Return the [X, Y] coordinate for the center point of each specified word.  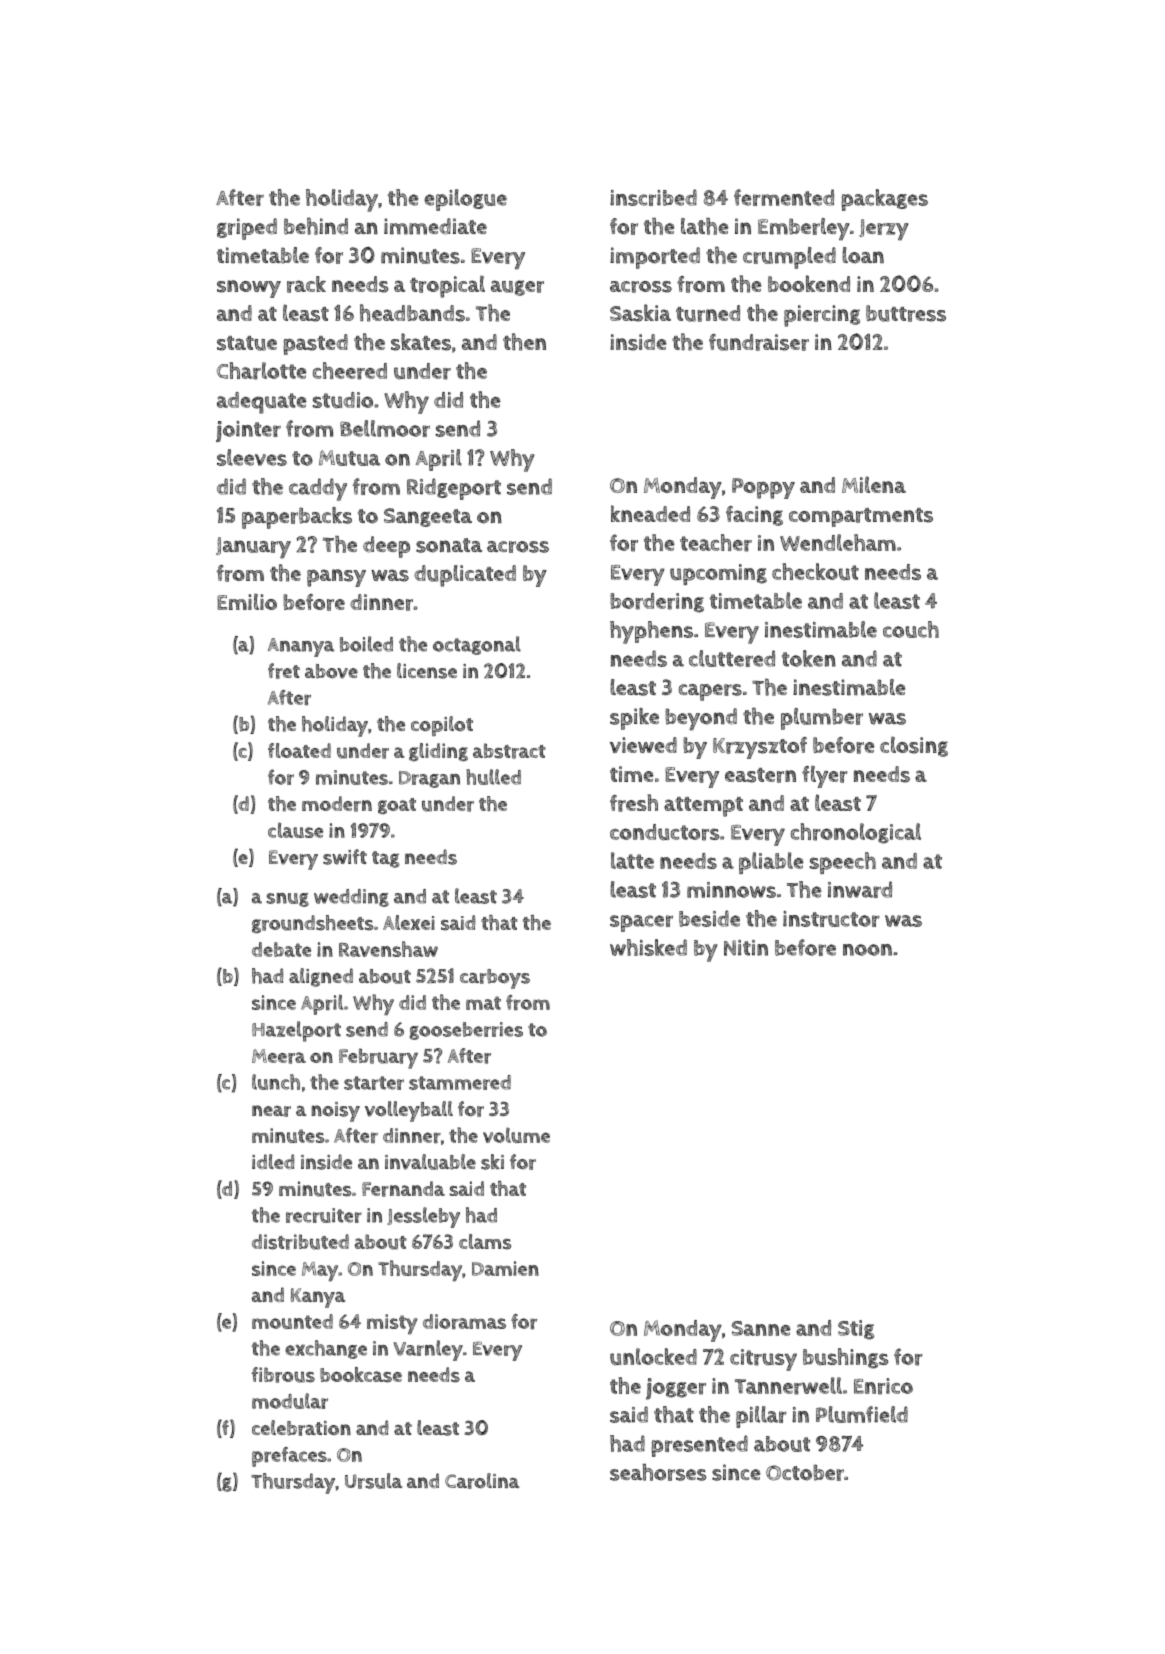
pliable [771, 863]
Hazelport [296, 1031]
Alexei [409, 922]
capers [710, 692]
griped [247, 229]
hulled [493, 777]
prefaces [289, 1457]
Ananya [301, 647]
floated [299, 750]
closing [914, 746]
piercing [822, 316]
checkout [815, 571]
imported [655, 258]
